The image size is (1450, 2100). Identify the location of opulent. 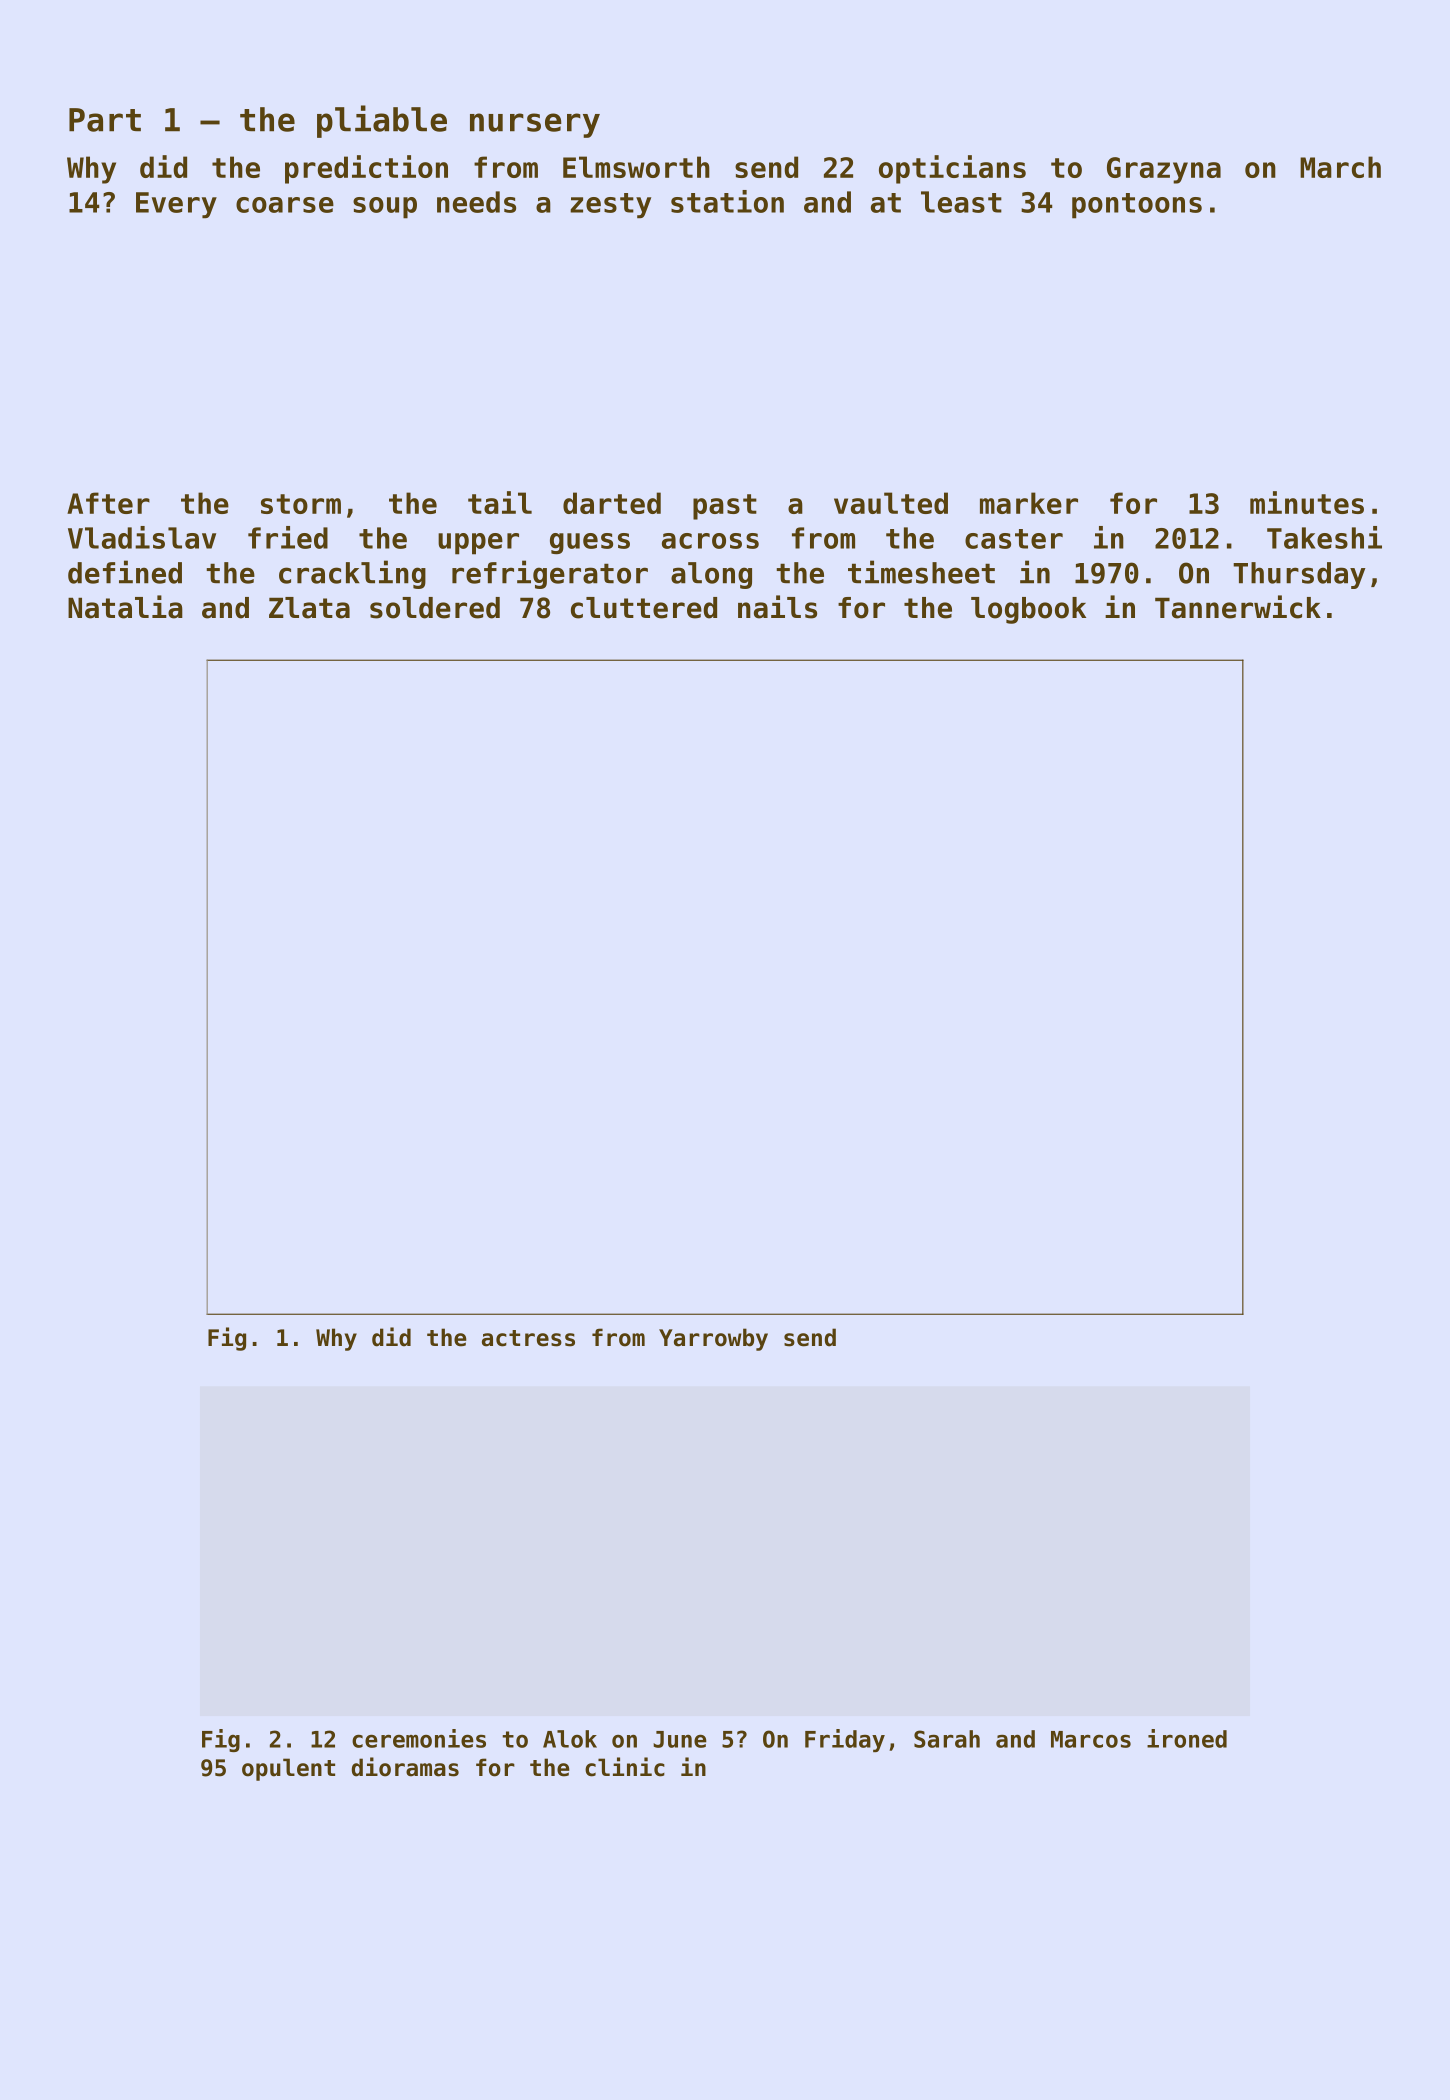
(288, 1769).
